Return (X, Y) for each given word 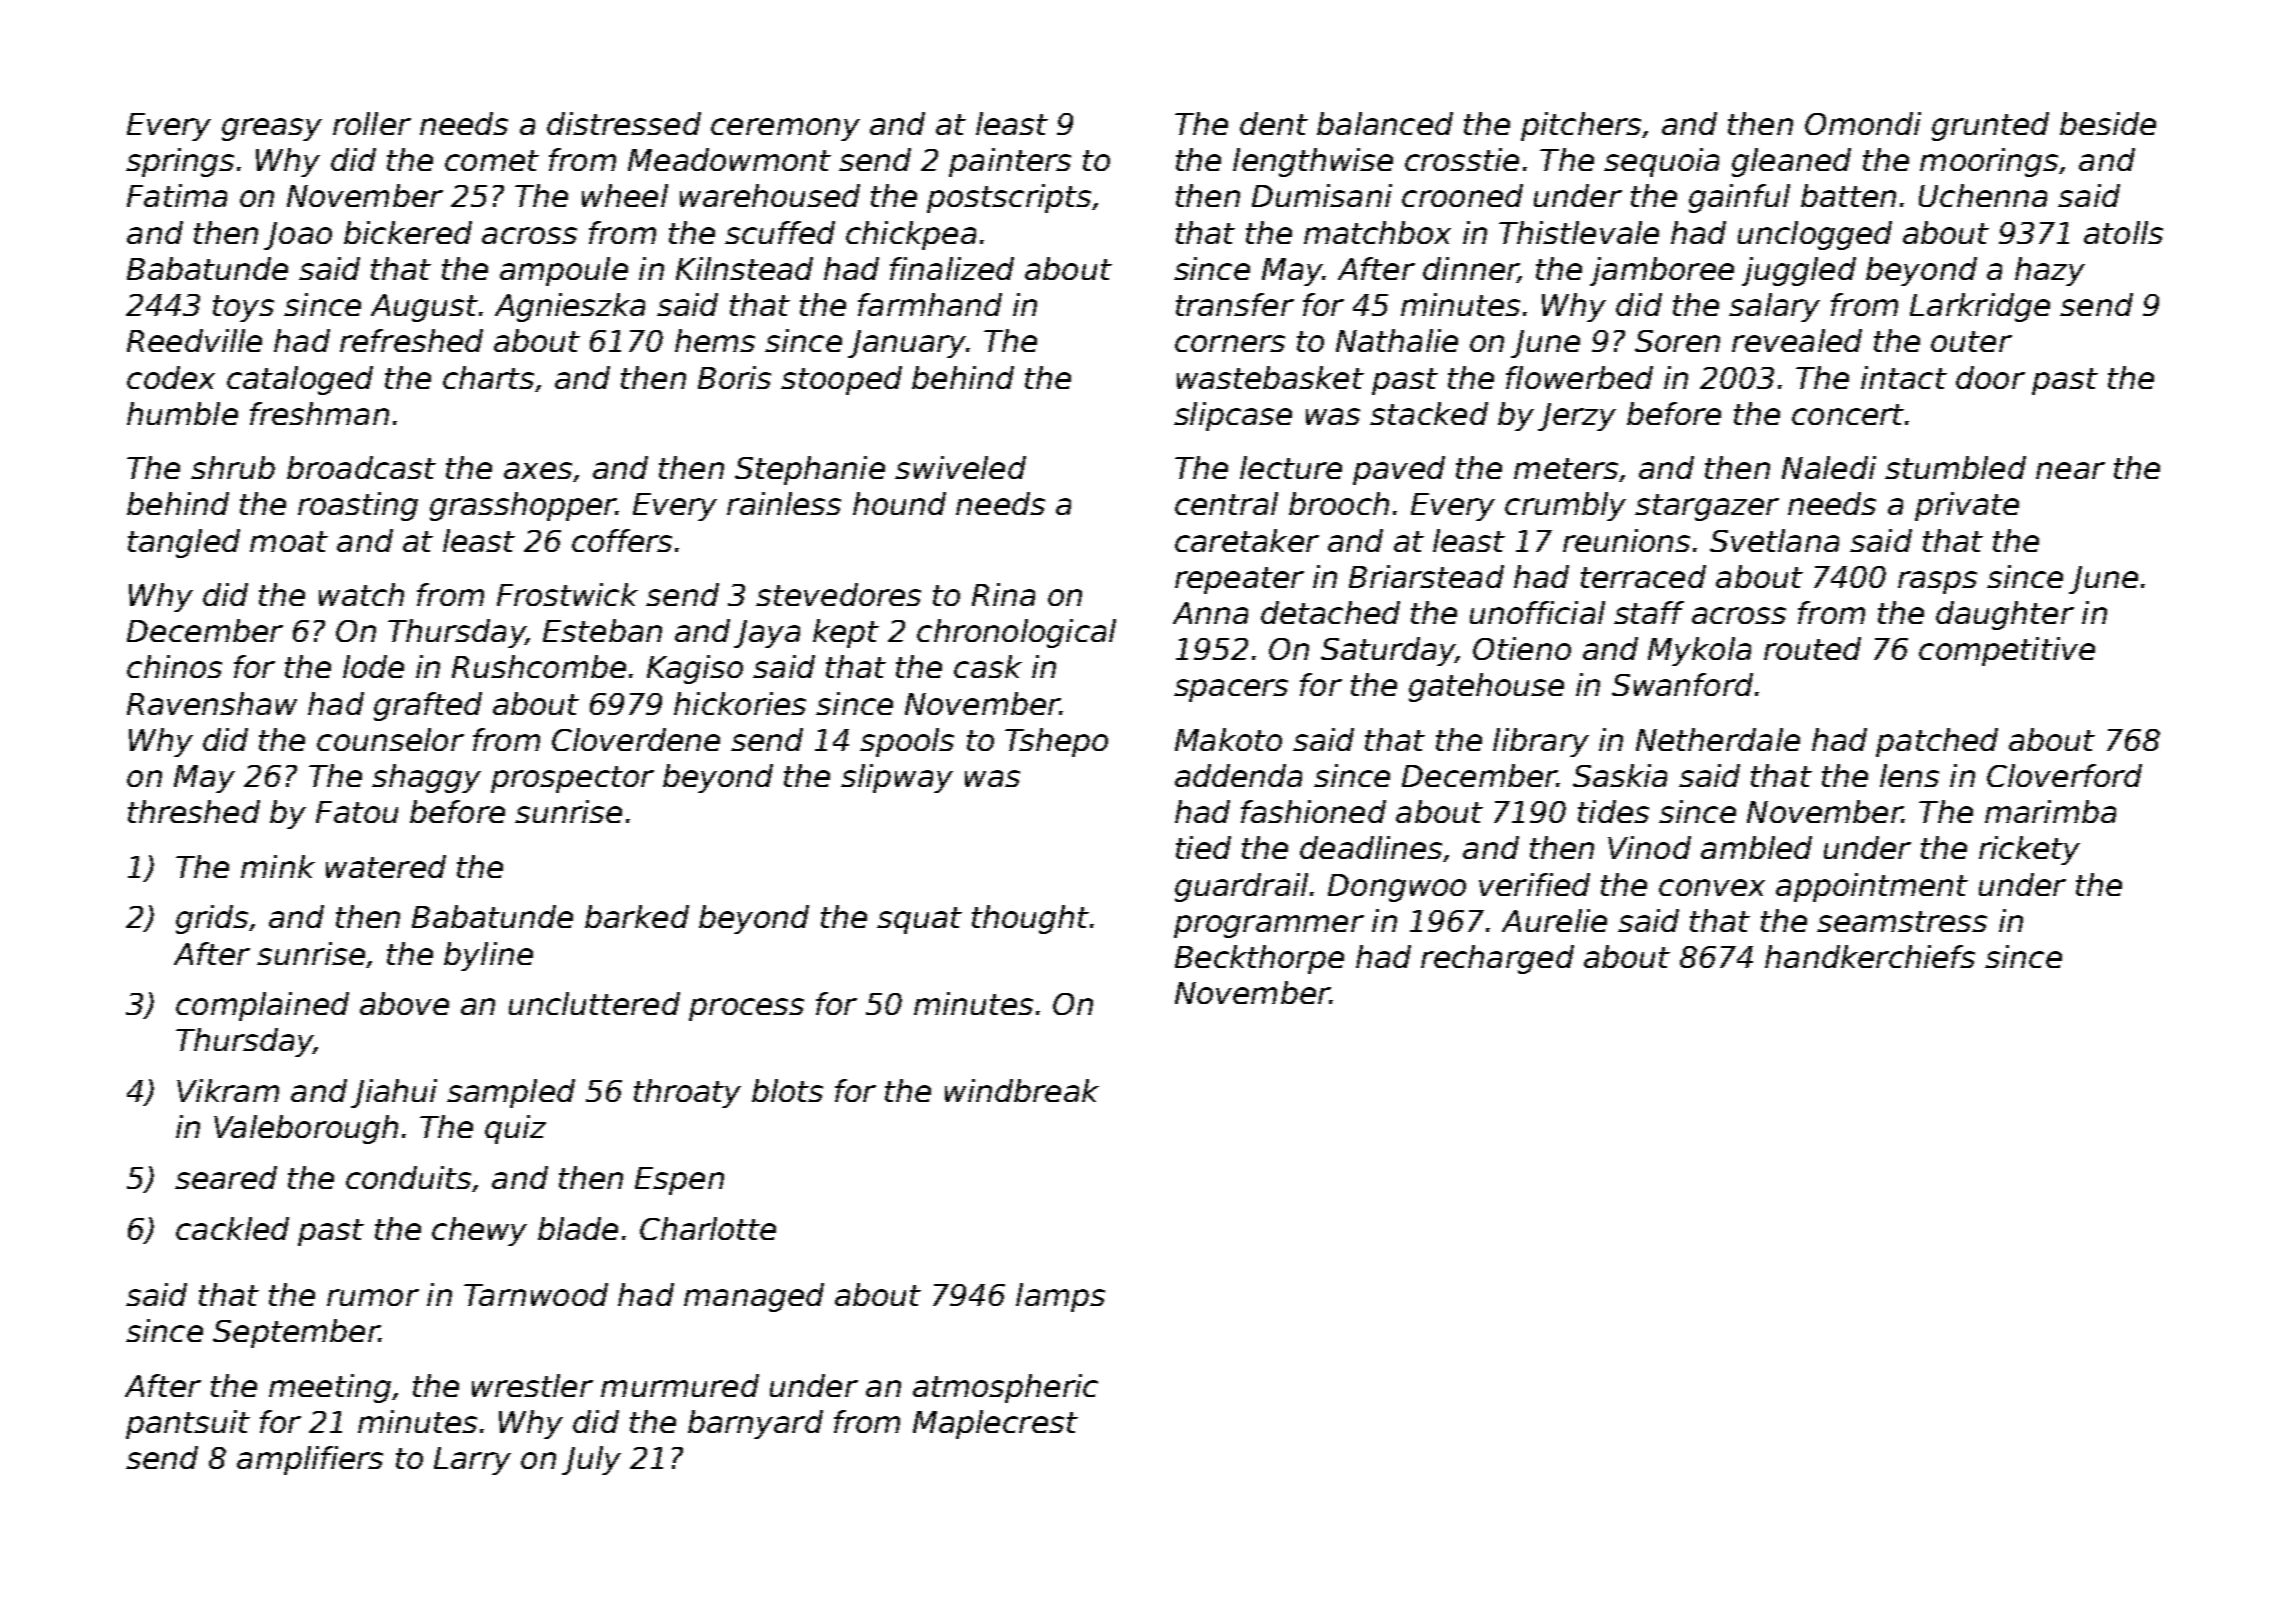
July (591, 1460)
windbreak (1022, 1090)
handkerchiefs (1870, 956)
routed (1812, 648)
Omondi (1863, 123)
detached (1330, 612)
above (404, 1003)
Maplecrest (995, 1424)
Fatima (177, 195)
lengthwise (1313, 162)
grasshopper (523, 506)
